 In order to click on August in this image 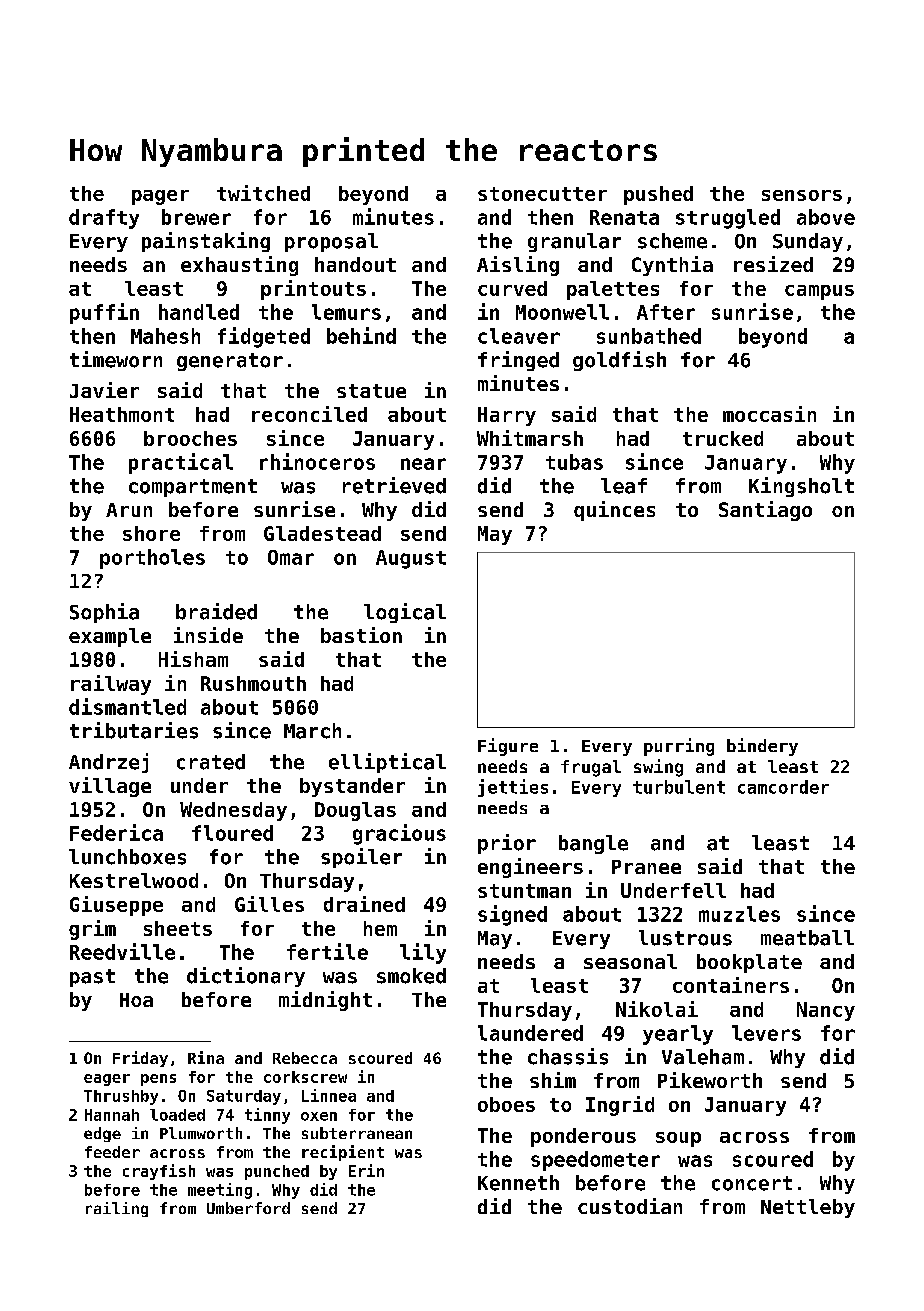, I will do `click(411, 559)`.
